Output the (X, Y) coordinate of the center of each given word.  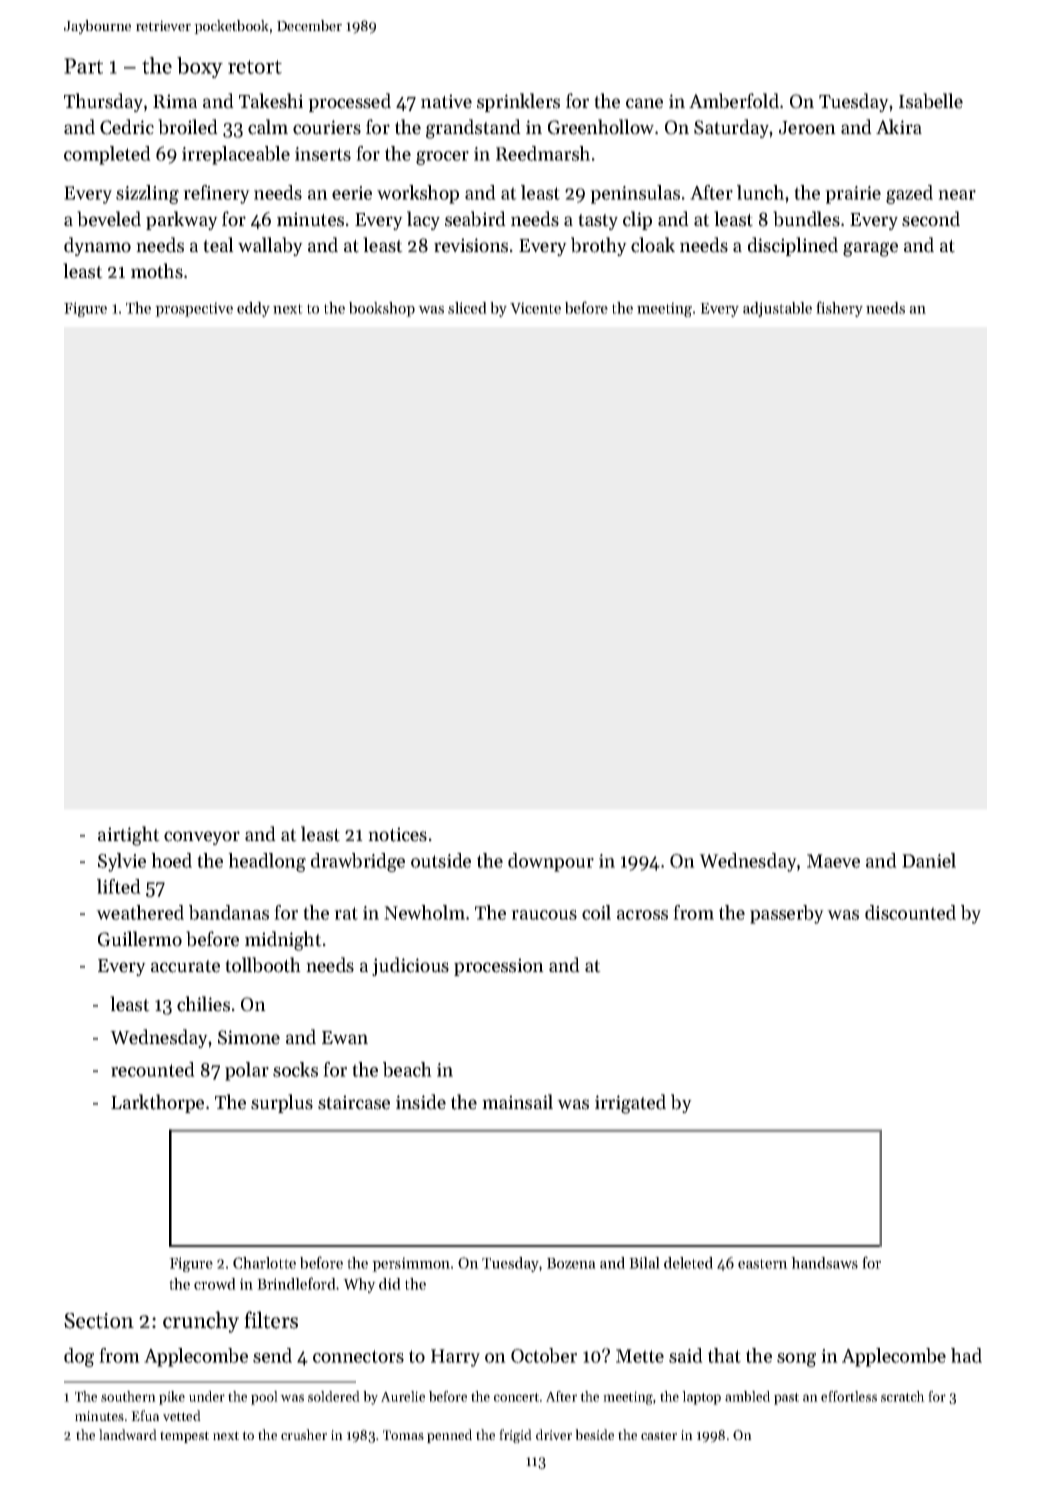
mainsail (517, 1102)
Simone (249, 1037)
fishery (839, 309)
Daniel (929, 860)
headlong (267, 862)
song (796, 1360)
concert (516, 1397)
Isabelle (931, 101)
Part (83, 66)
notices (397, 834)
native (446, 101)
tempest (184, 1437)
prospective (194, 309)
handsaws (824, 1263)
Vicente (535, 308)
